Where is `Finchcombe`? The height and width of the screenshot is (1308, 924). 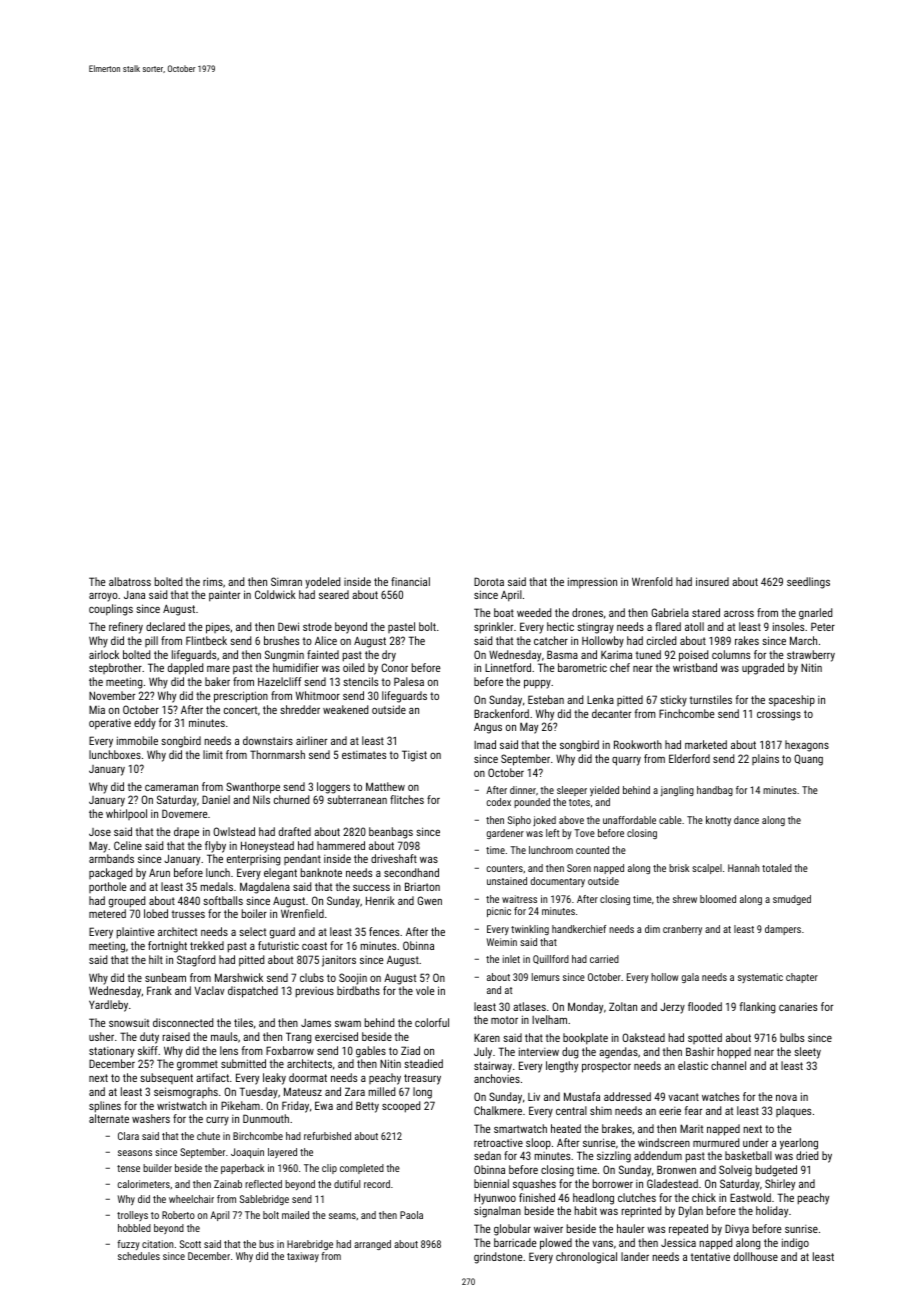 Finchcombe is located at coordinates (686, 713).
